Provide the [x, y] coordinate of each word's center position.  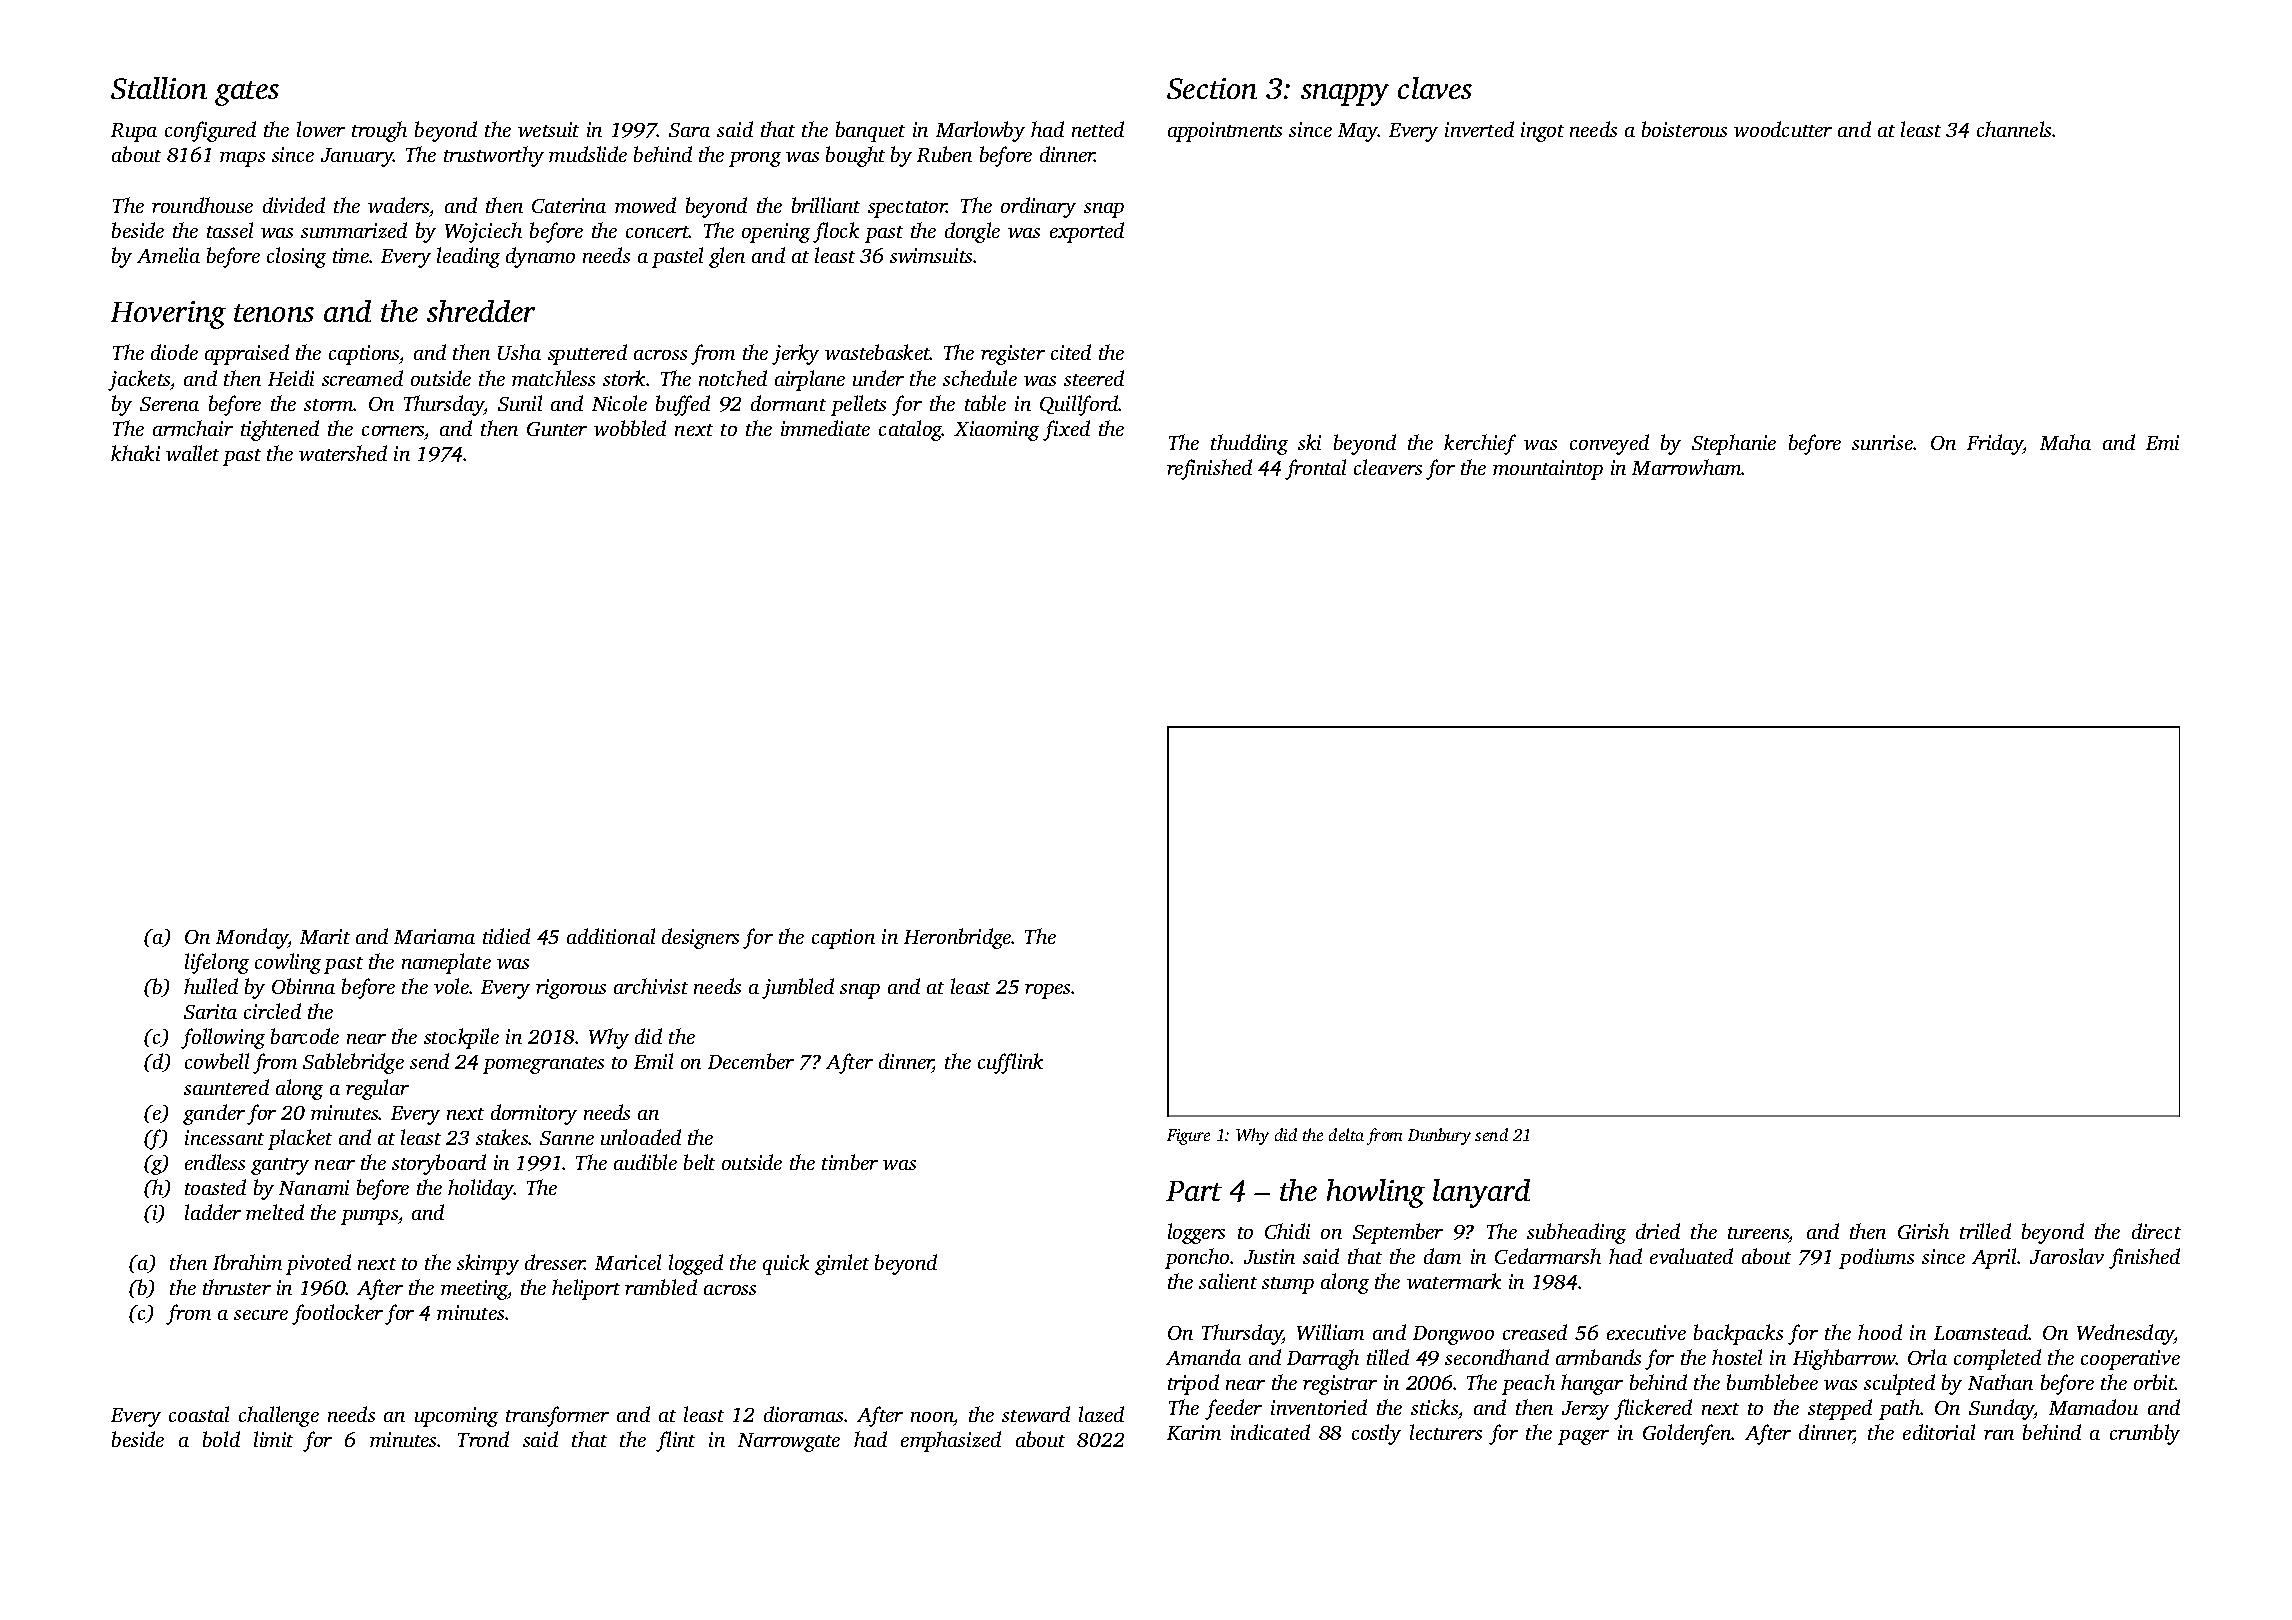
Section [1212, 88]
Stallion [159, 88]
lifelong [217, 963]
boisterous [1684, 129]
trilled [1985, 1231]
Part [1194, 1191]
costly [1376, 1434]
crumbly [2145, 1434]
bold [221, 1439]
